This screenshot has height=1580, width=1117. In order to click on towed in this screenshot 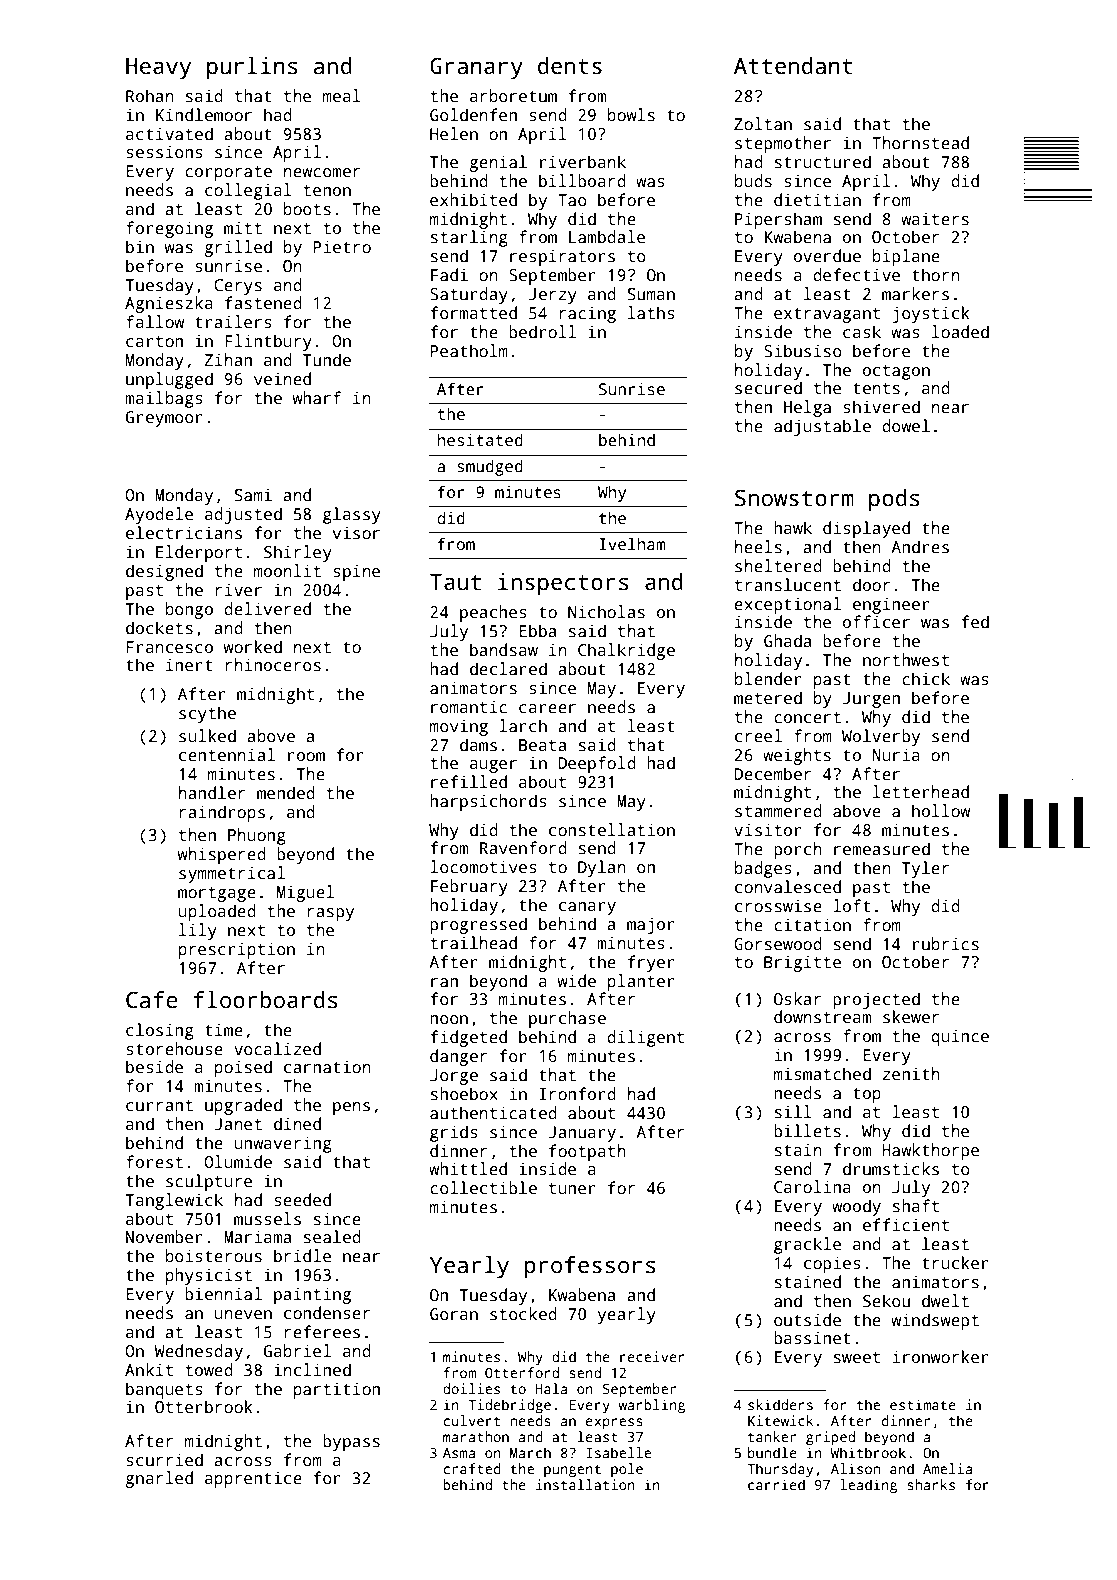, I will do `click(209, 1369)`.
